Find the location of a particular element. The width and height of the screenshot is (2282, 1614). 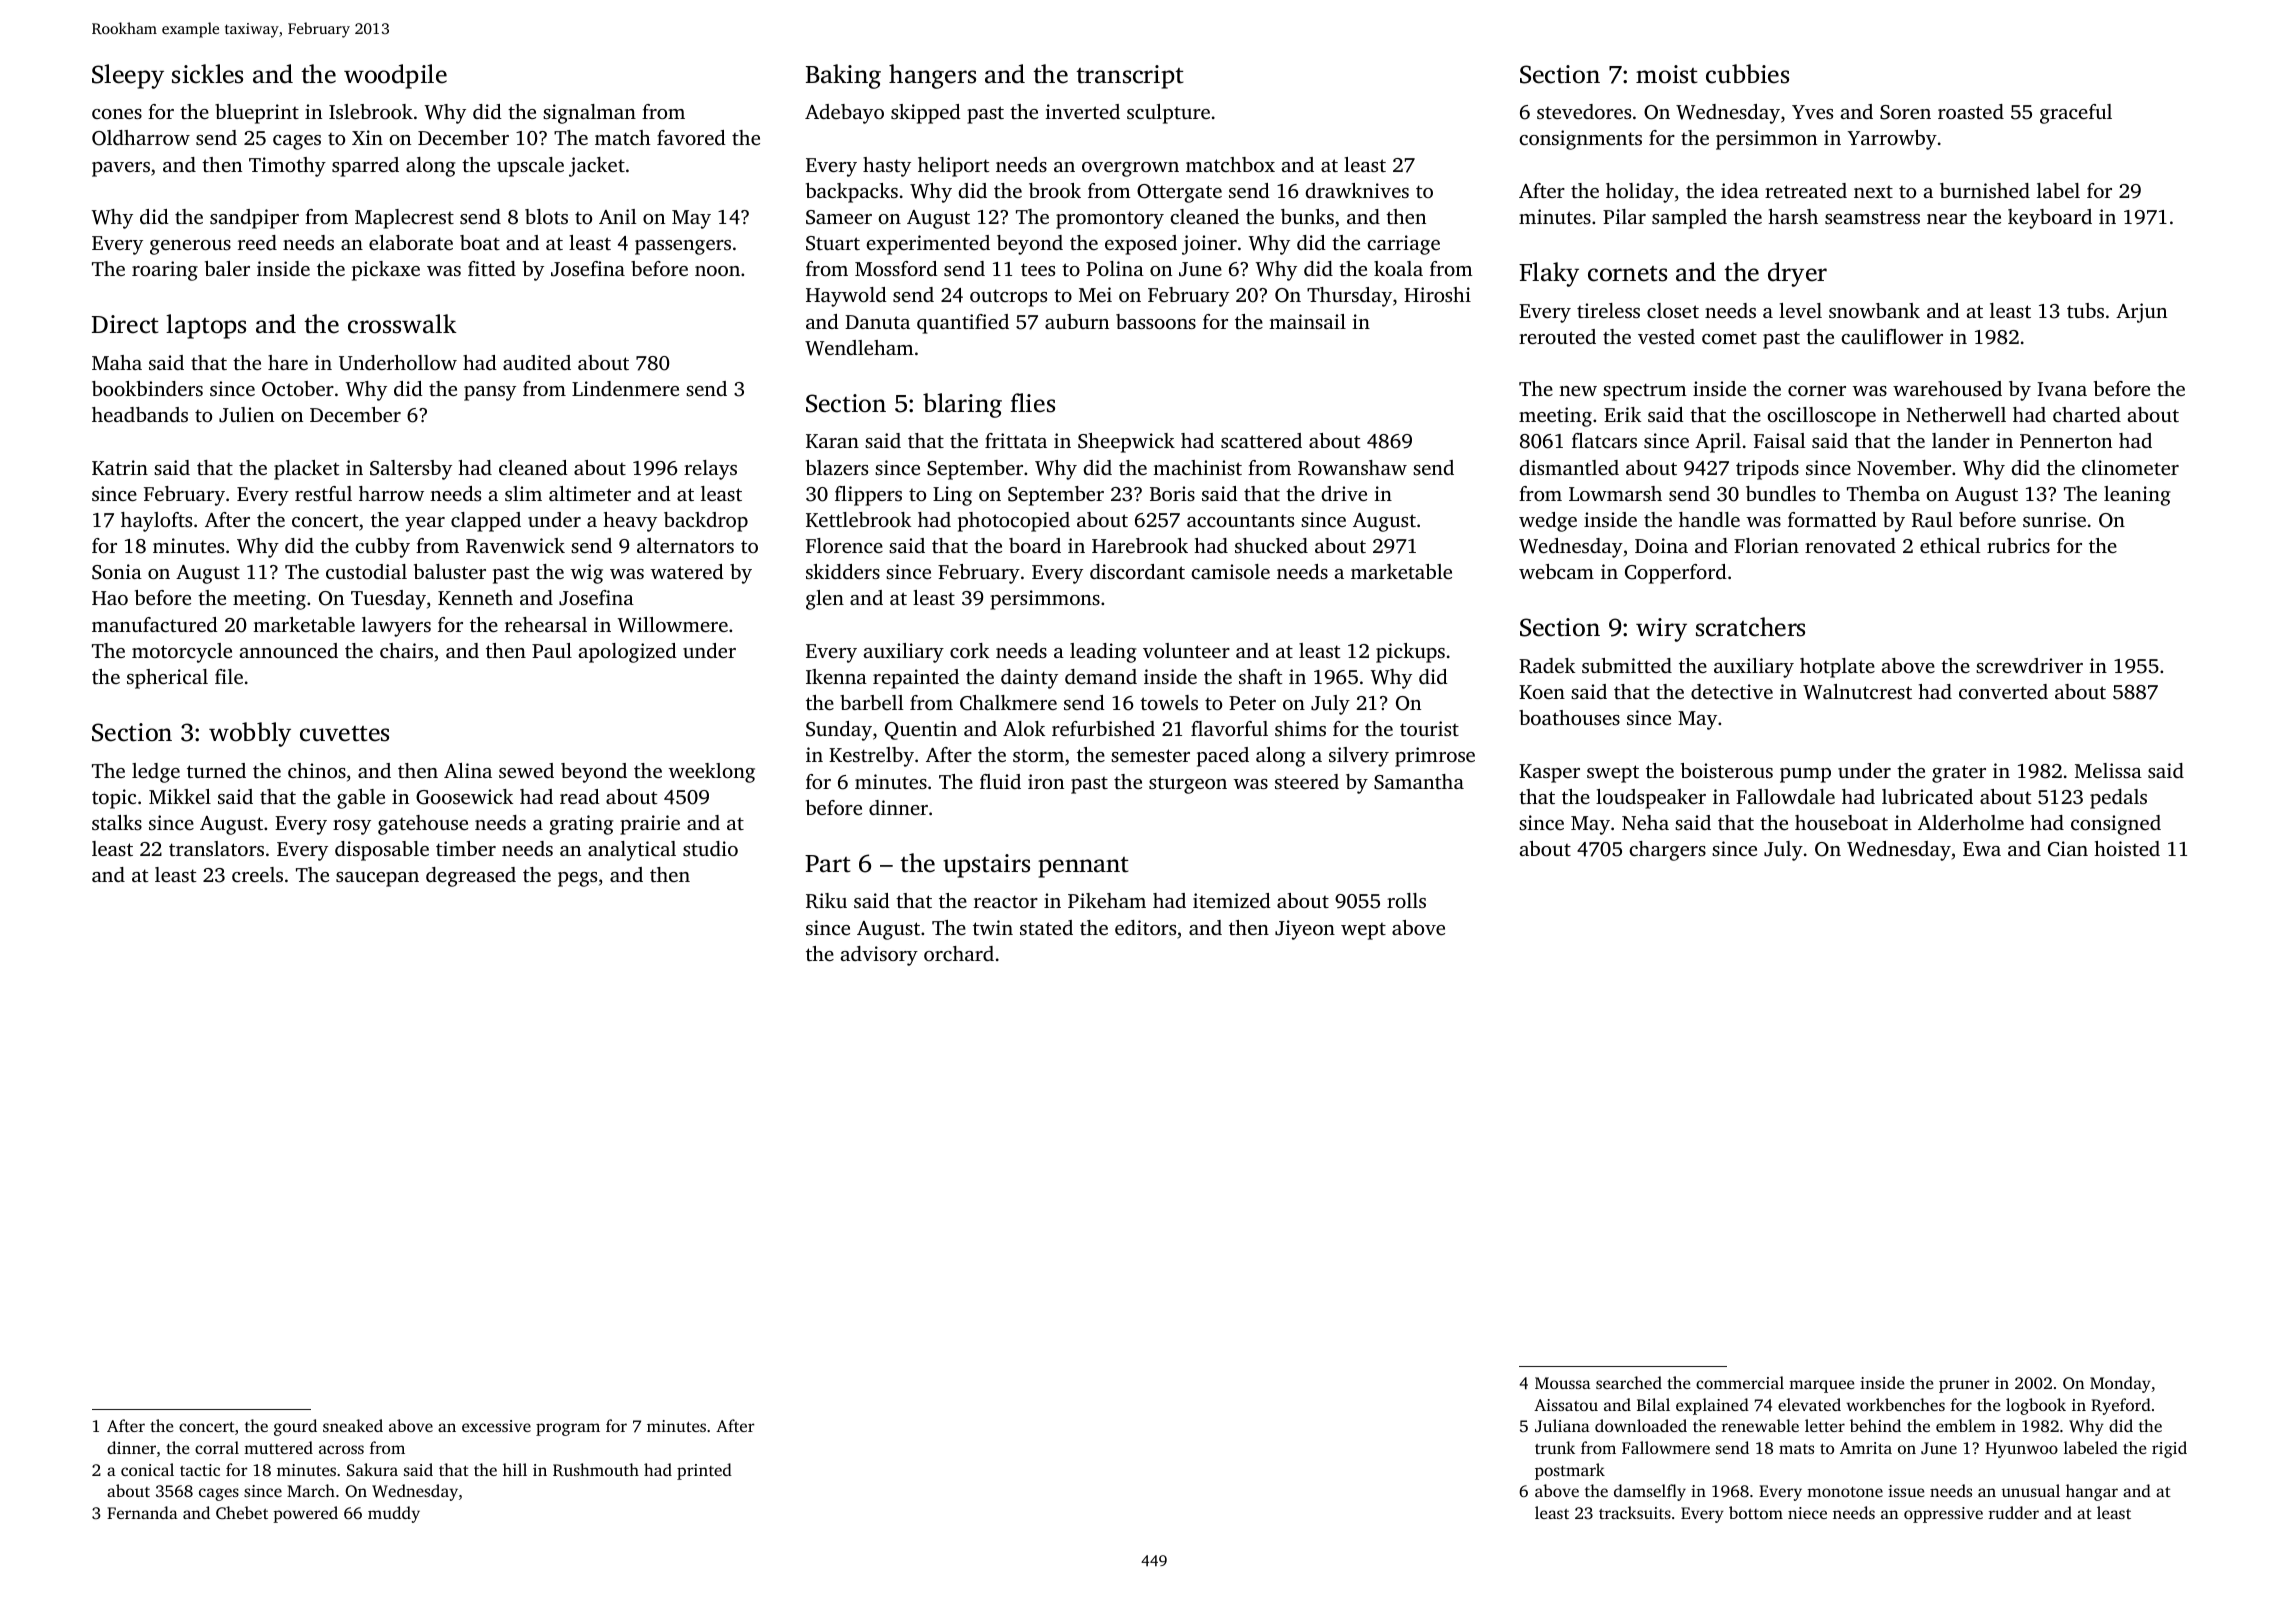

commercial is located at coordinates (1740, 1382).
